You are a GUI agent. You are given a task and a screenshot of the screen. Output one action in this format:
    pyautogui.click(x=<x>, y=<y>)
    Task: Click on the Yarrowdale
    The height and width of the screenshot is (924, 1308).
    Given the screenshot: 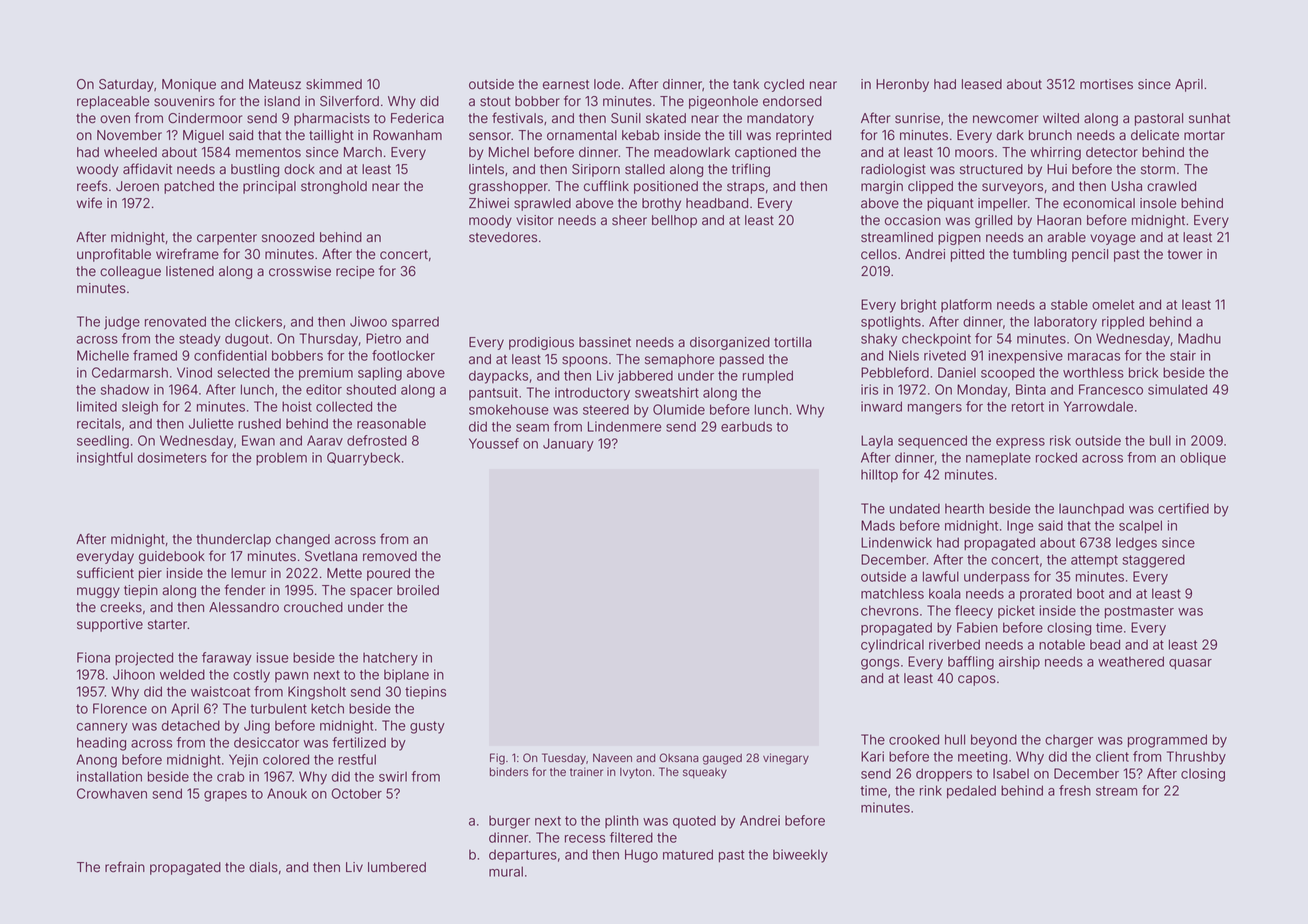 What is the action you would take?
    pyautogui.click(x=1098, y=406)
